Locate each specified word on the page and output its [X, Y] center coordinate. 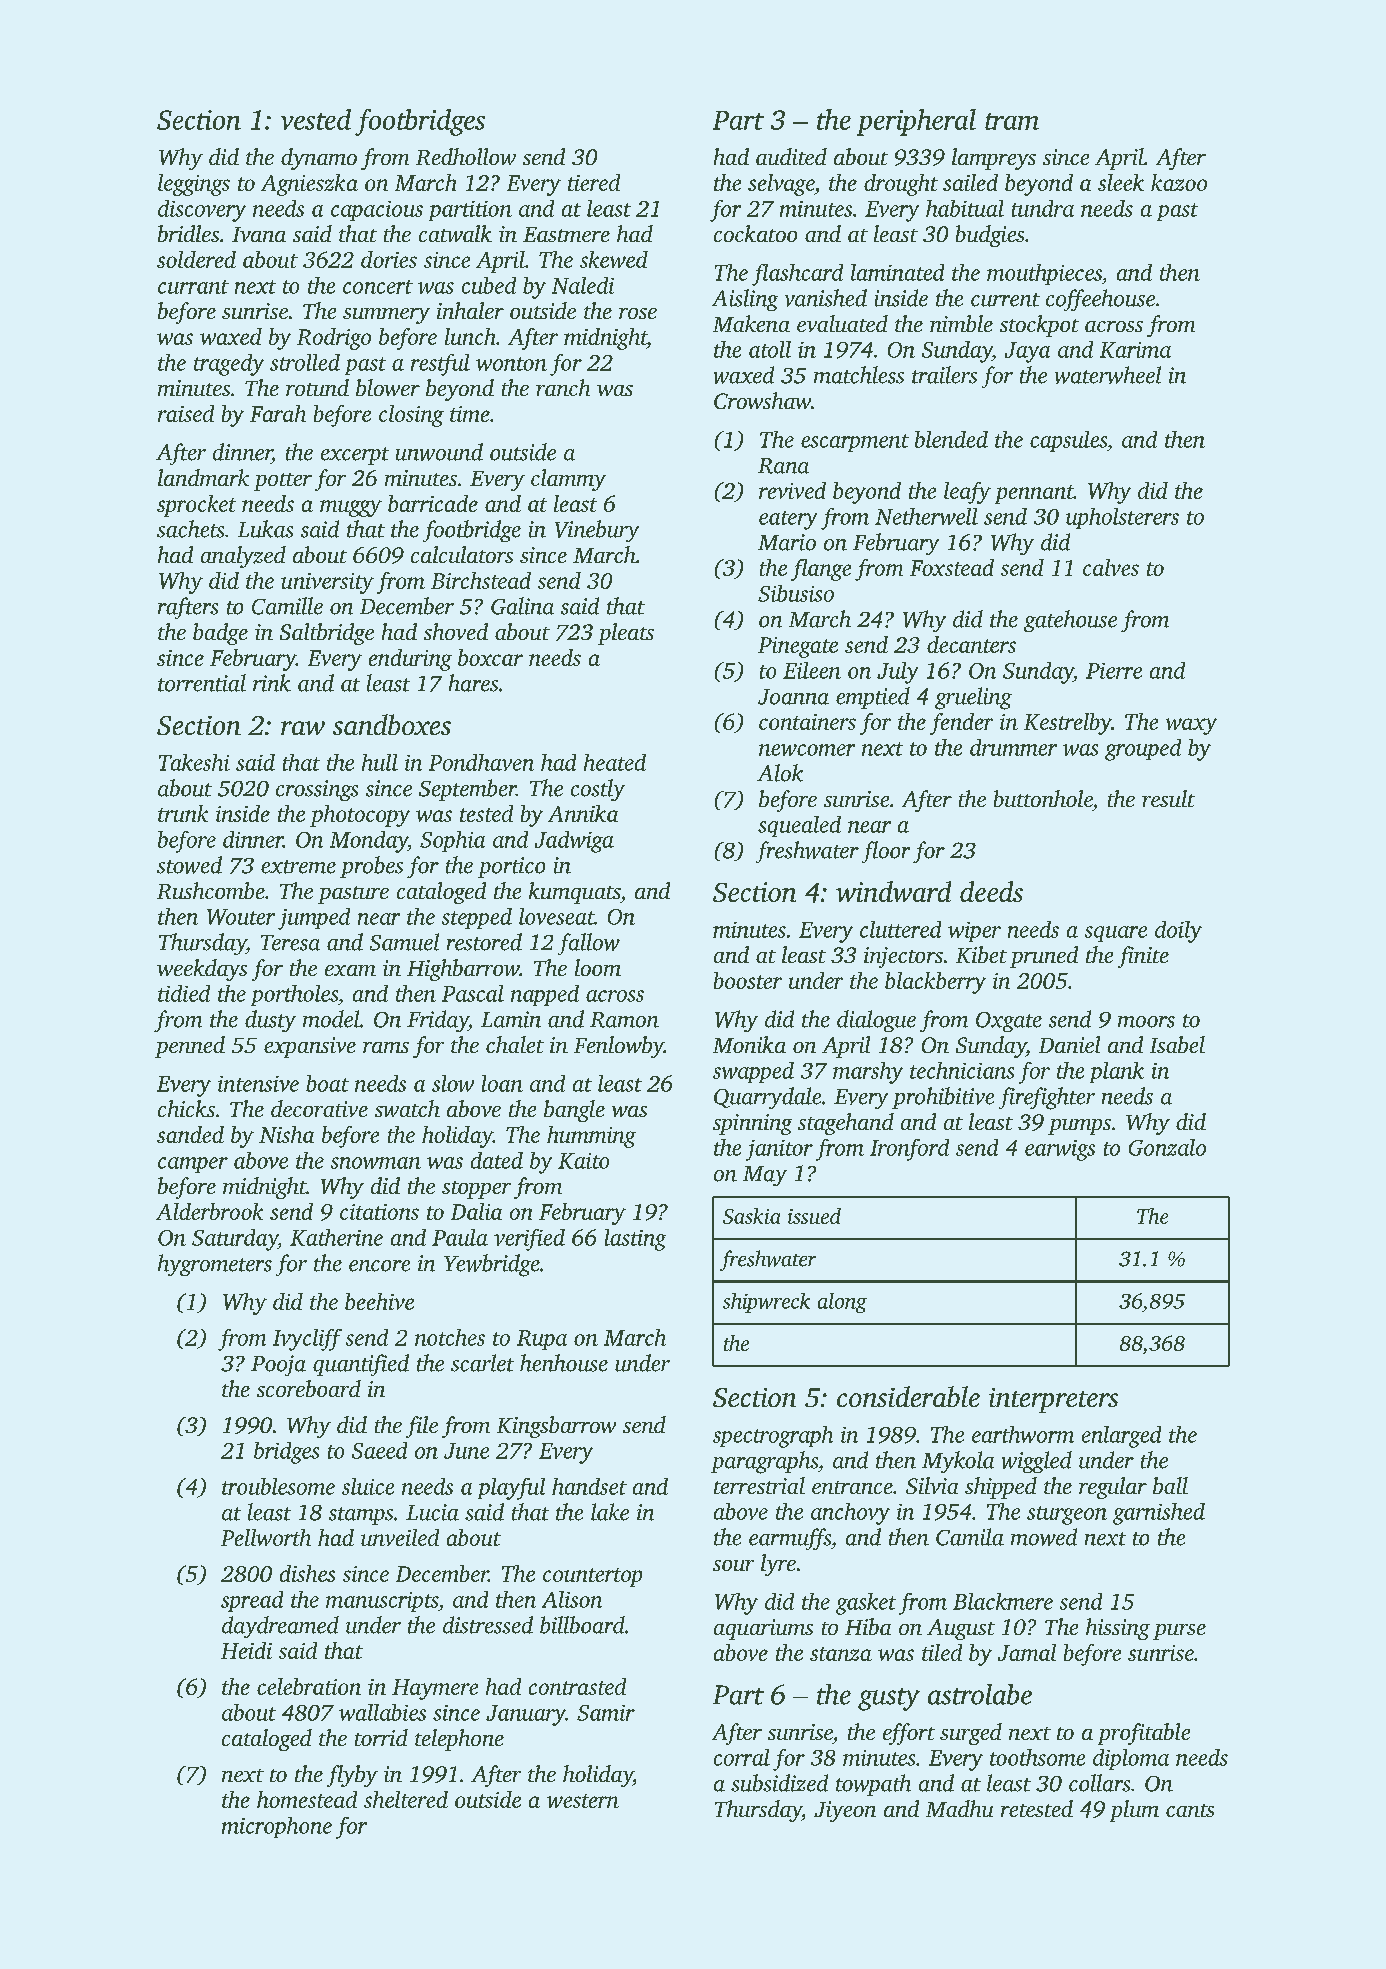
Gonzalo [1167, 1147]
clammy [568, 480]
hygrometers [215, 1265]
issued [814, 1216]
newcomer [807, 750]
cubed [489, 285]
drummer [1013, 747]
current [1005, 300]
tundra [1043, 208]
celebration [309, 1686]
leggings [194, 185]
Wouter [241, 917]
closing [411, 416]
